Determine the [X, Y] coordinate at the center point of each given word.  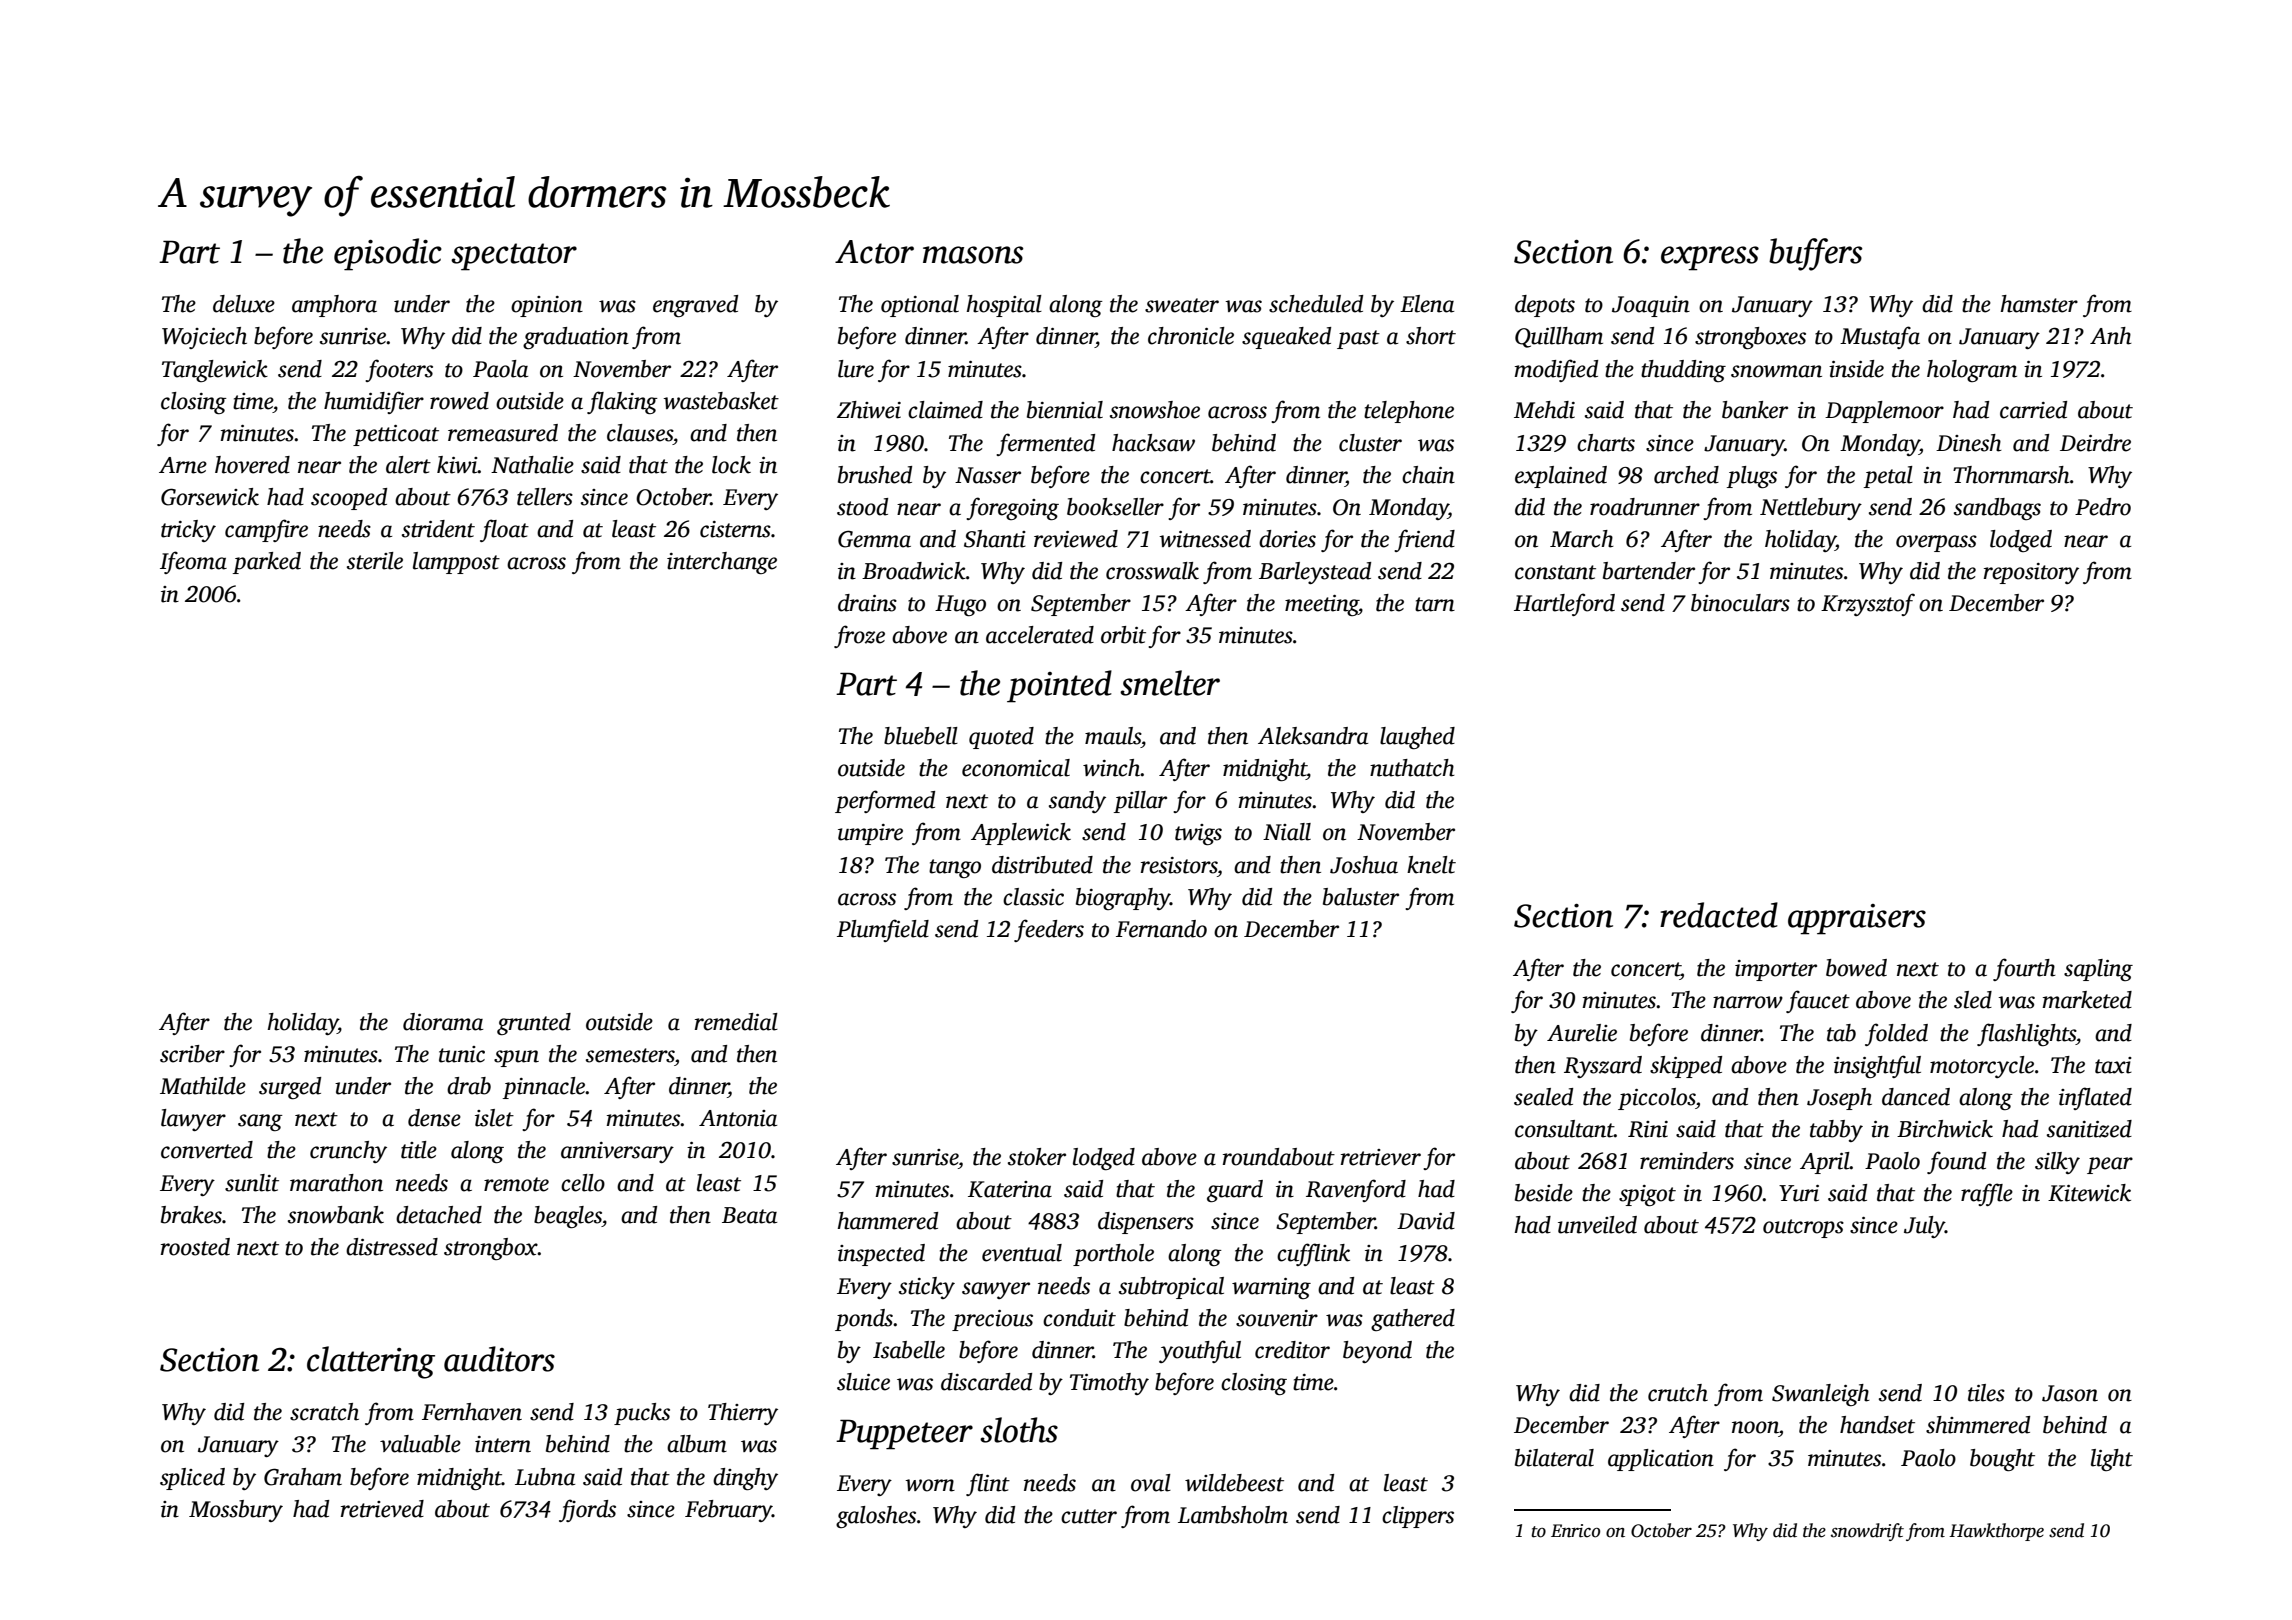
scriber [192, 1054]
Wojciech [204, 338]
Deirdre [2095, 443]
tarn [1435, 604]
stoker [1037, 1157]
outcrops [1803, 1228]
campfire [266, 530]
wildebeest [1234, 1483]
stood [862, 507]
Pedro [2103, 507]
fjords [587, 1510]
